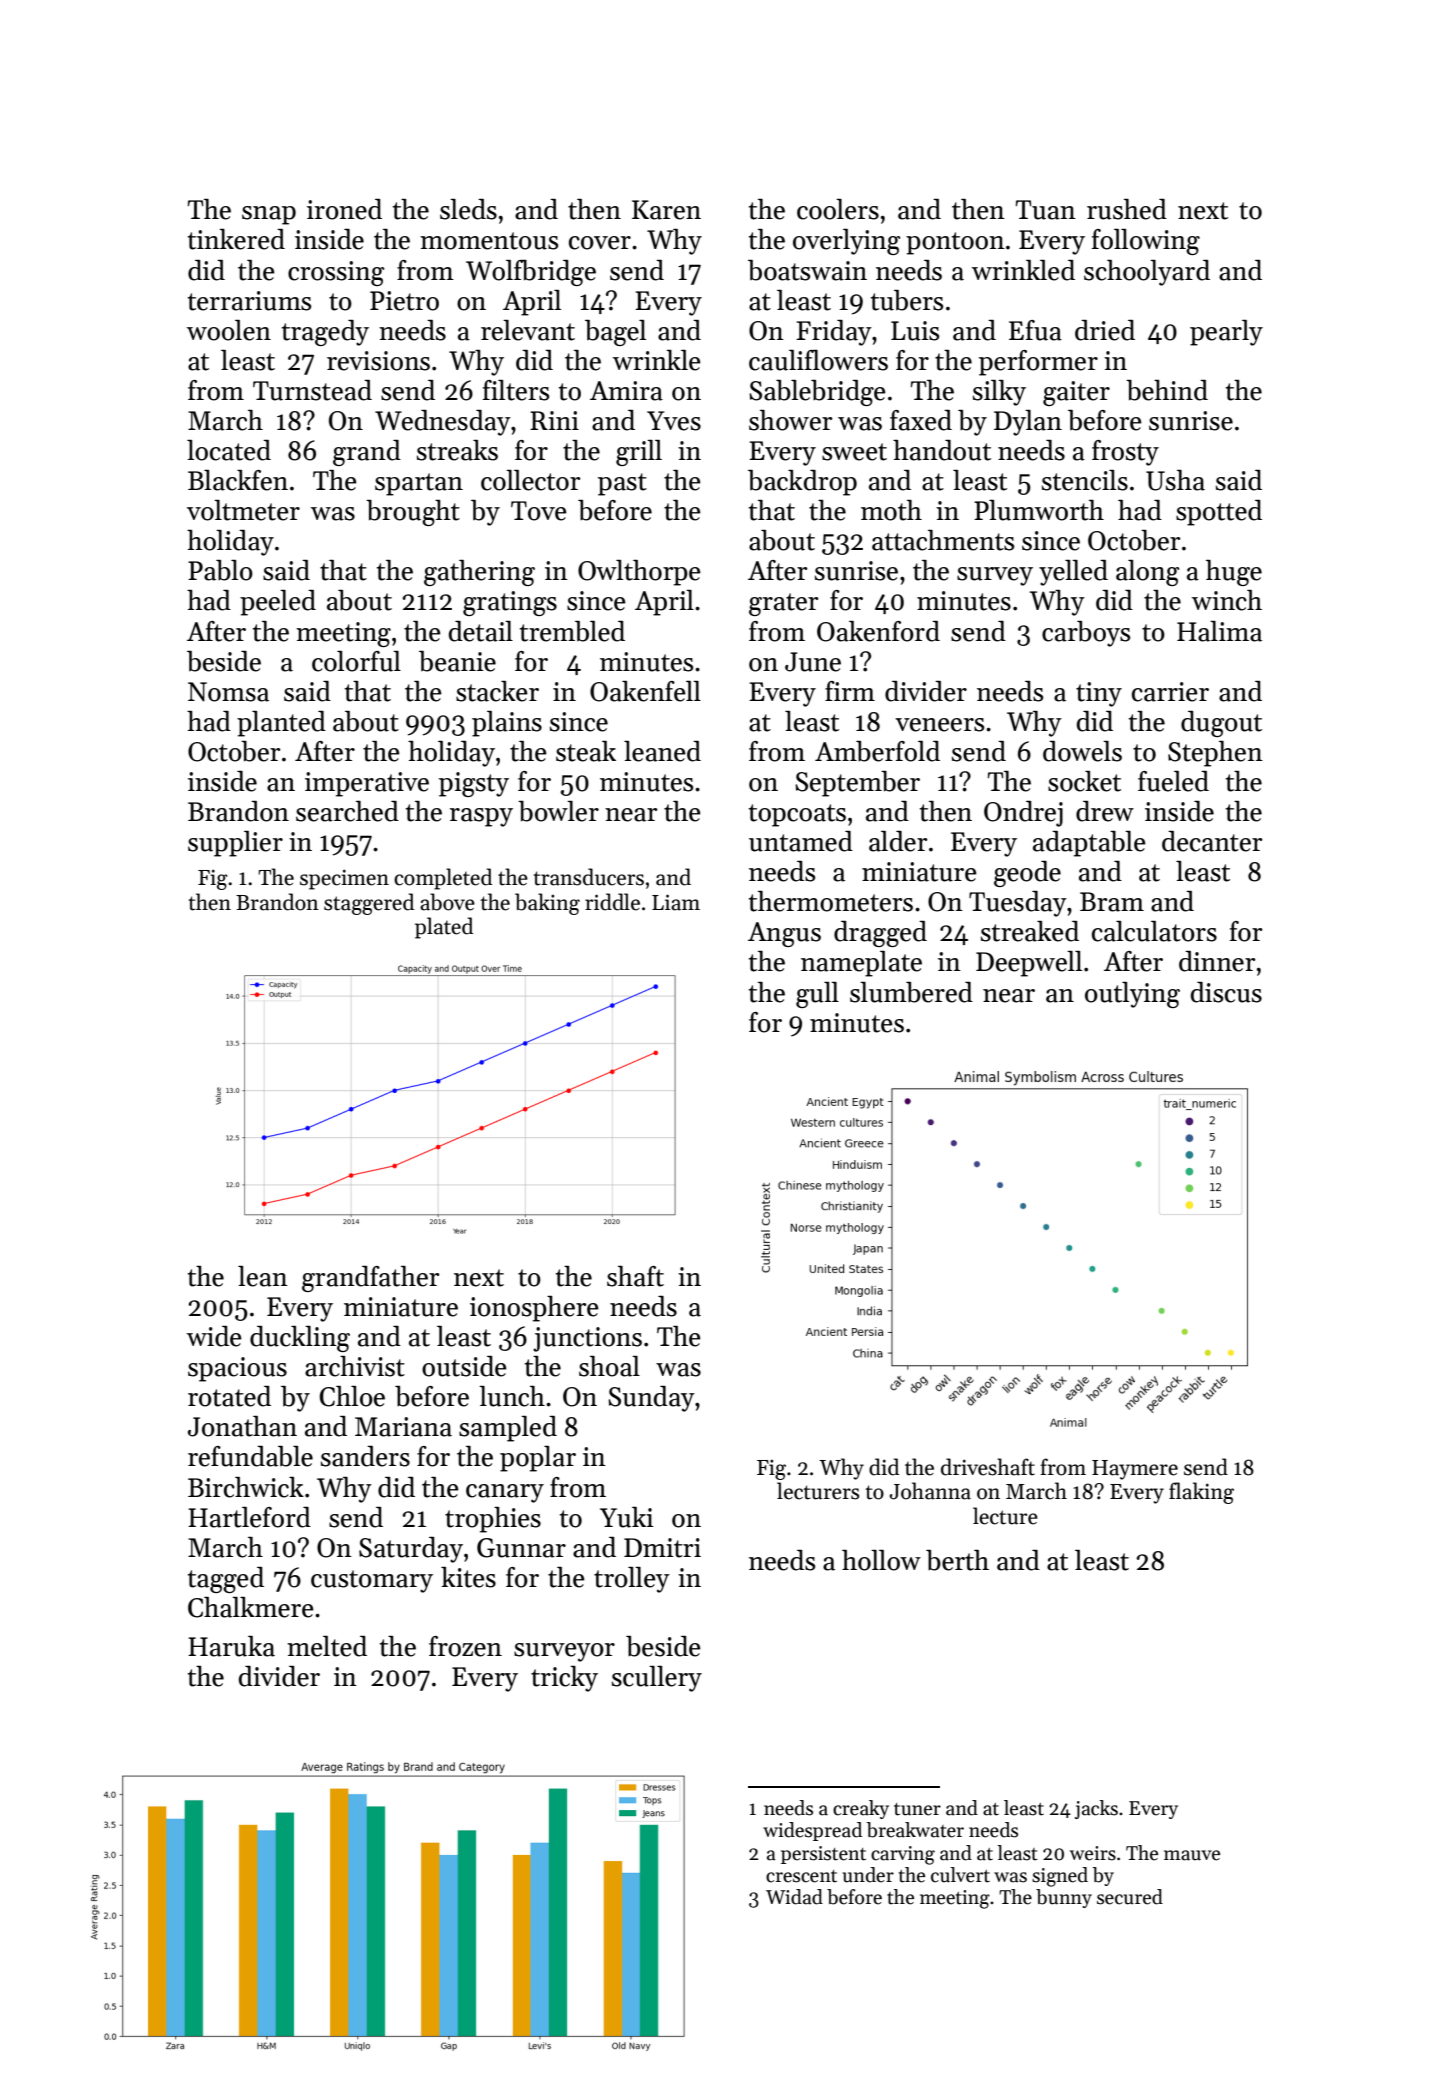  What do you see at coordinates (1221, 724) in the page?
I see `dugout` at bounding box center [1221, 724].
